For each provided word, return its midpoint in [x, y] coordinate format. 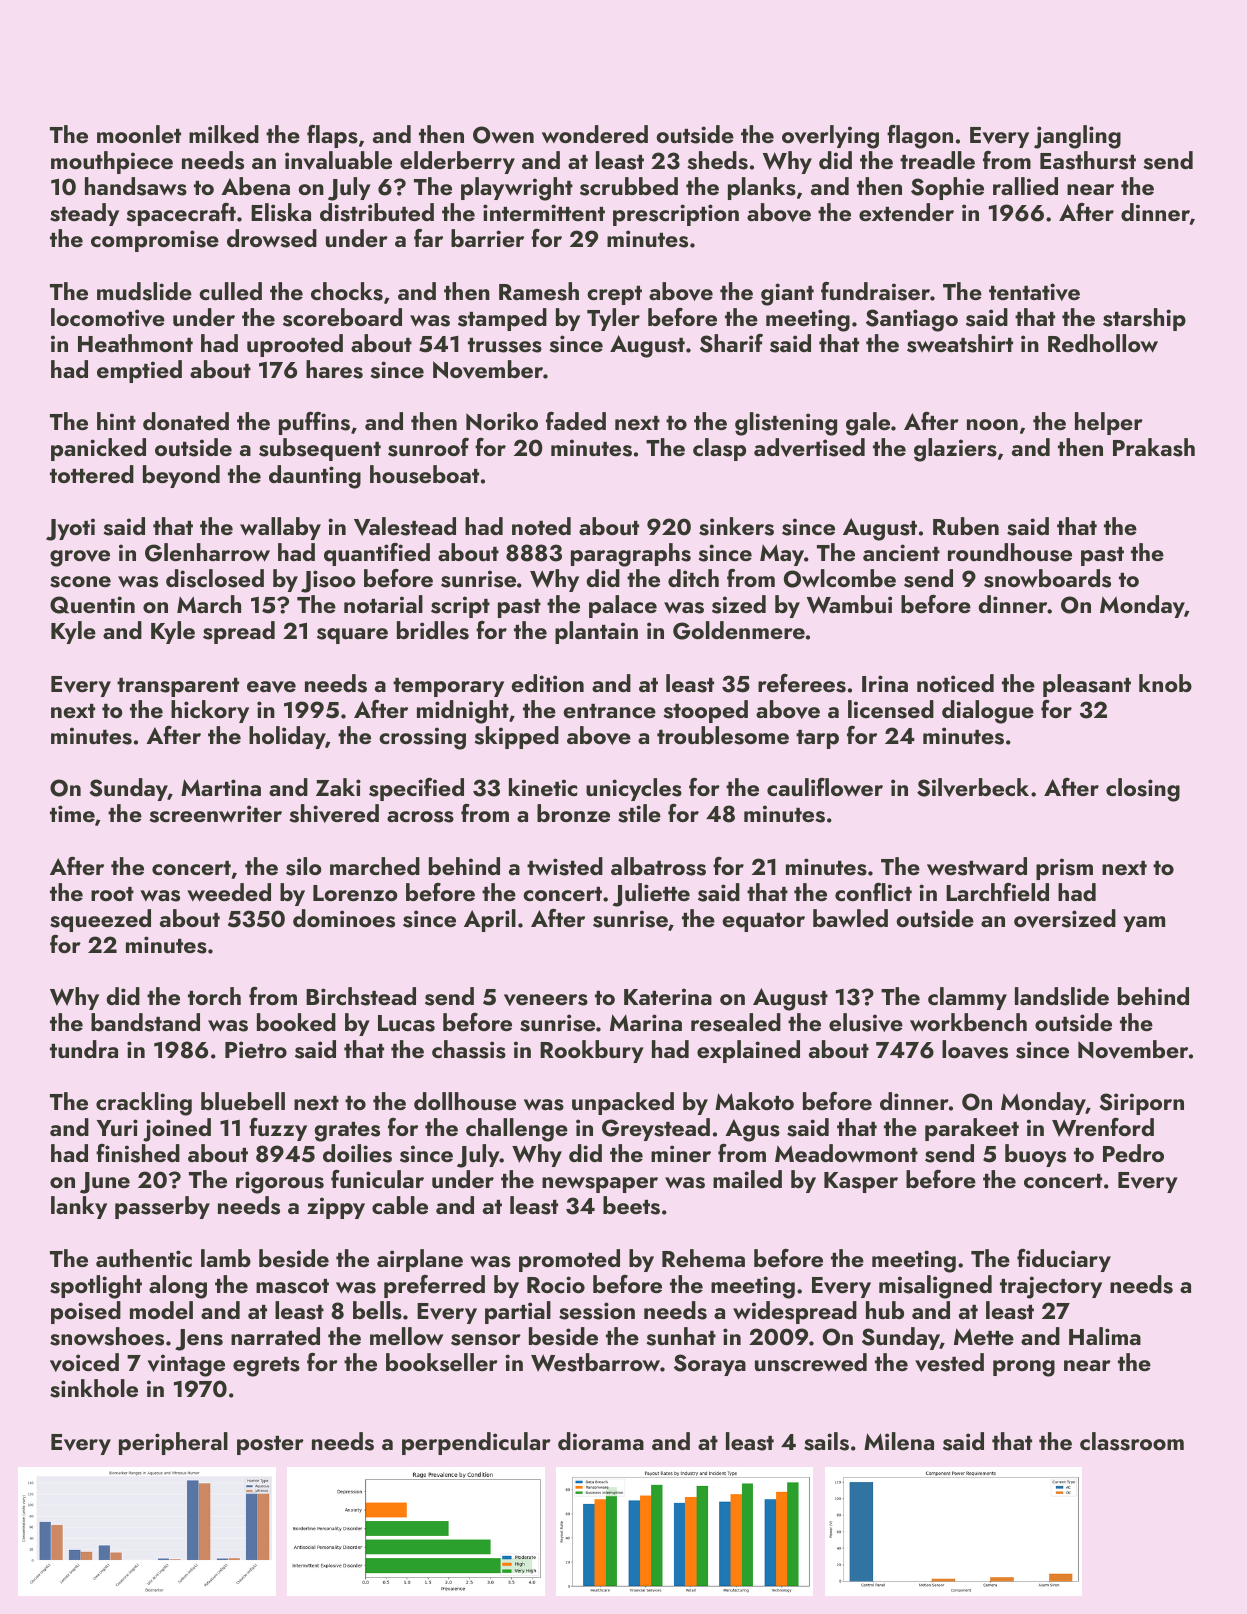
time [72, 813]
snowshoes [107, 1336]
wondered [595, 134]
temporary [448, 687]
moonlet [139, 134]
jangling [1077, 137]
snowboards [1047, 578]
